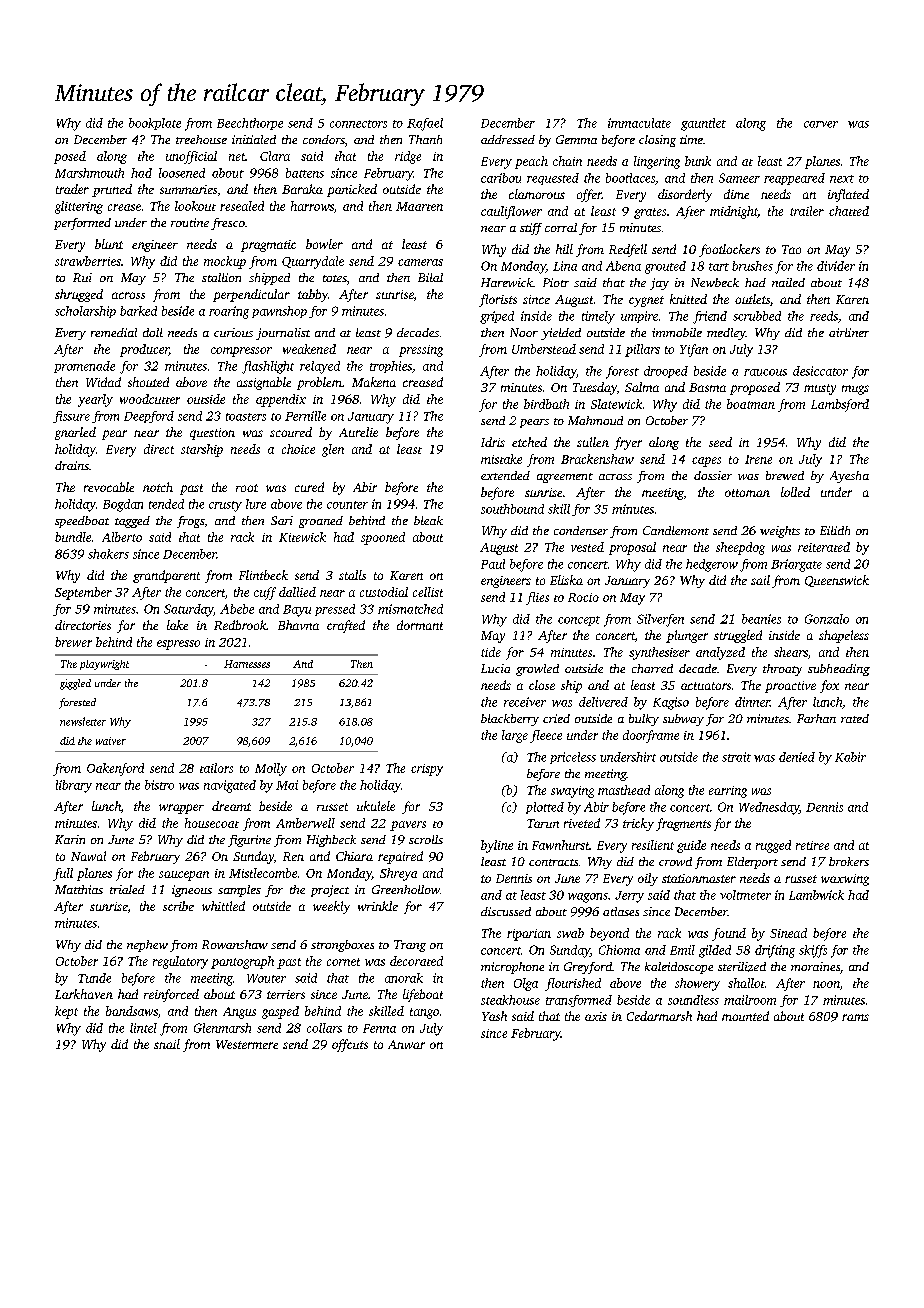  I want to click on immaculate, so click(639, 123).
